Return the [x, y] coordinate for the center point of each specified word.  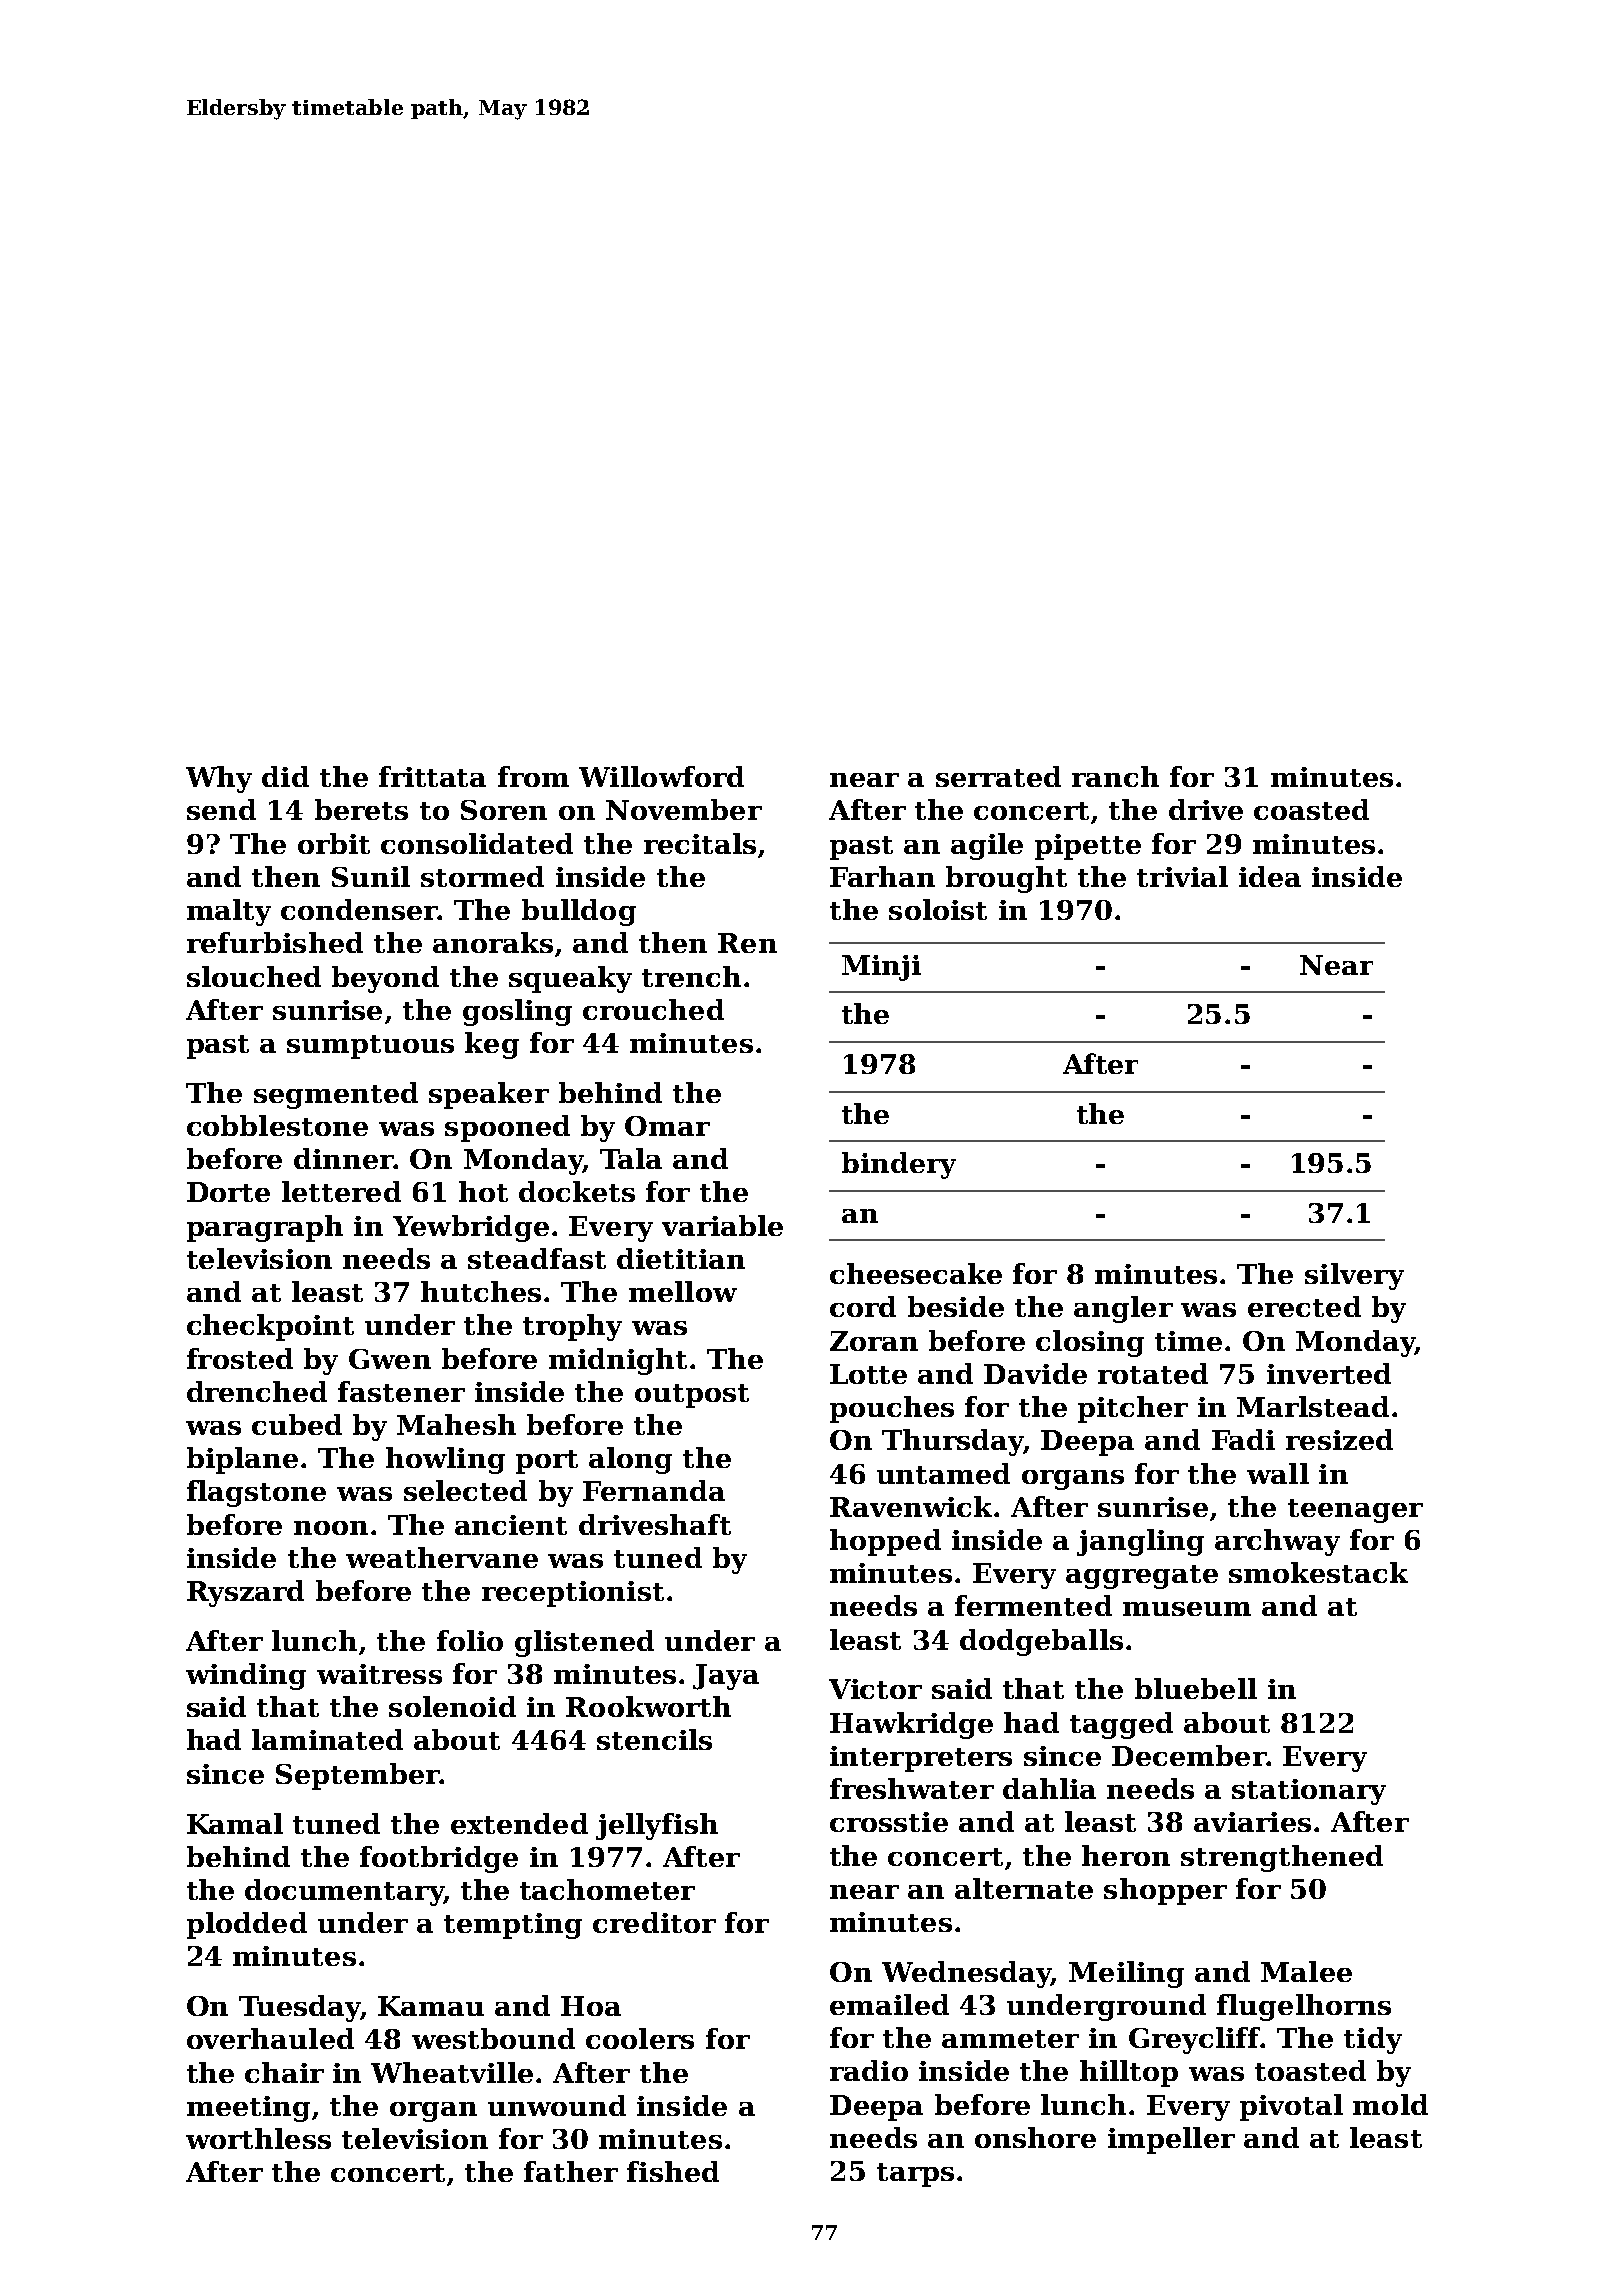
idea [1270, 876]
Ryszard [245, 1593]
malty [229, 912]
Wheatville [452, 2072]
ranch [1115, 776]
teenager [1355, 1511]
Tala [631, 1158]
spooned [507, 1128]
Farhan [882, 876]
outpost [692, 1396]
